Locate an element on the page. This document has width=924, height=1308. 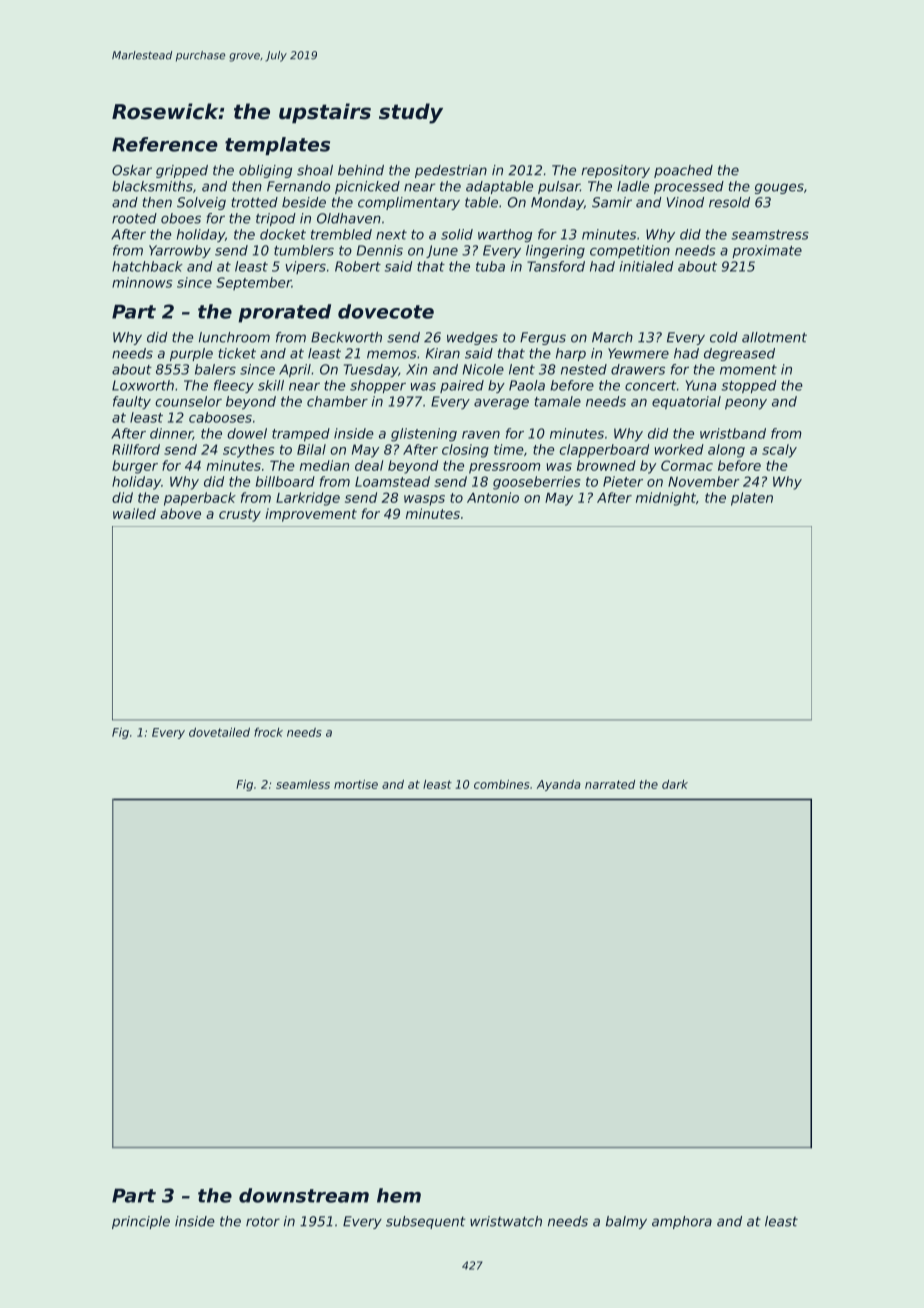
mortise is located at coordinates (356, 784).
